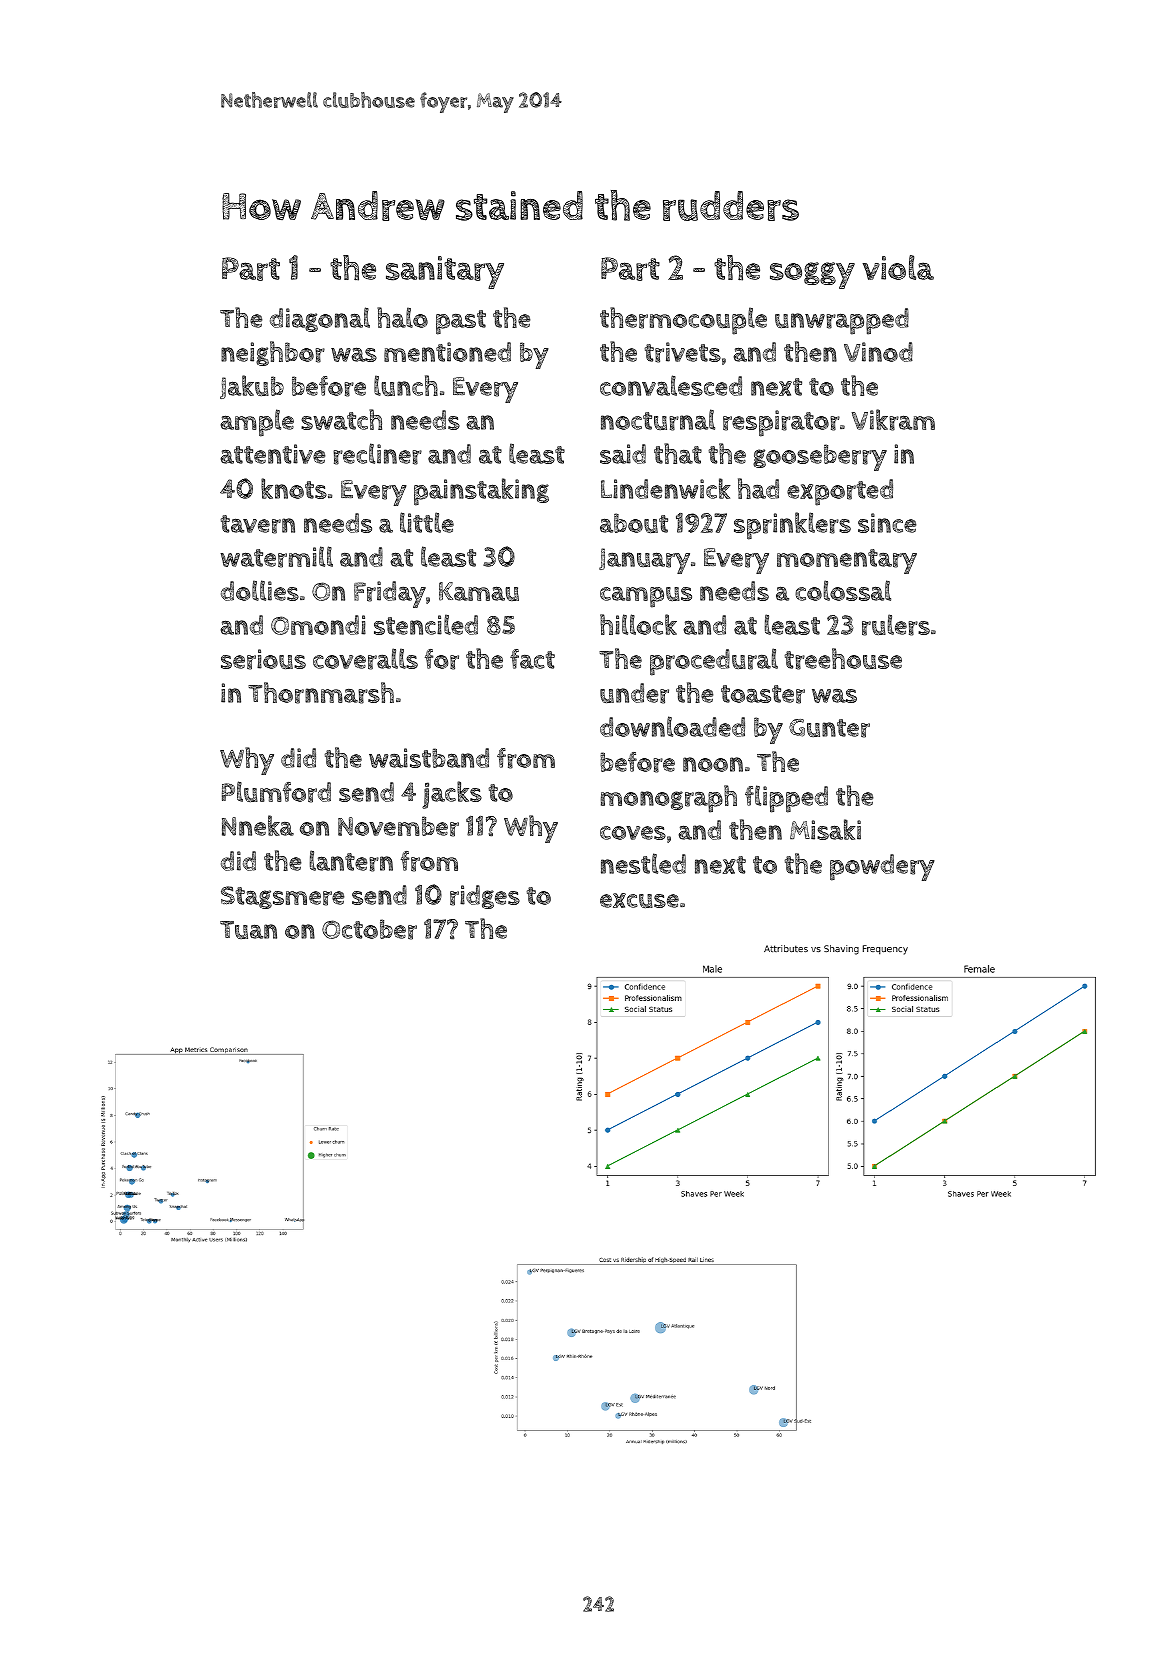 This screenshot has height=1654, width=1165. I want to click on diagonal, so click(320, 319).
